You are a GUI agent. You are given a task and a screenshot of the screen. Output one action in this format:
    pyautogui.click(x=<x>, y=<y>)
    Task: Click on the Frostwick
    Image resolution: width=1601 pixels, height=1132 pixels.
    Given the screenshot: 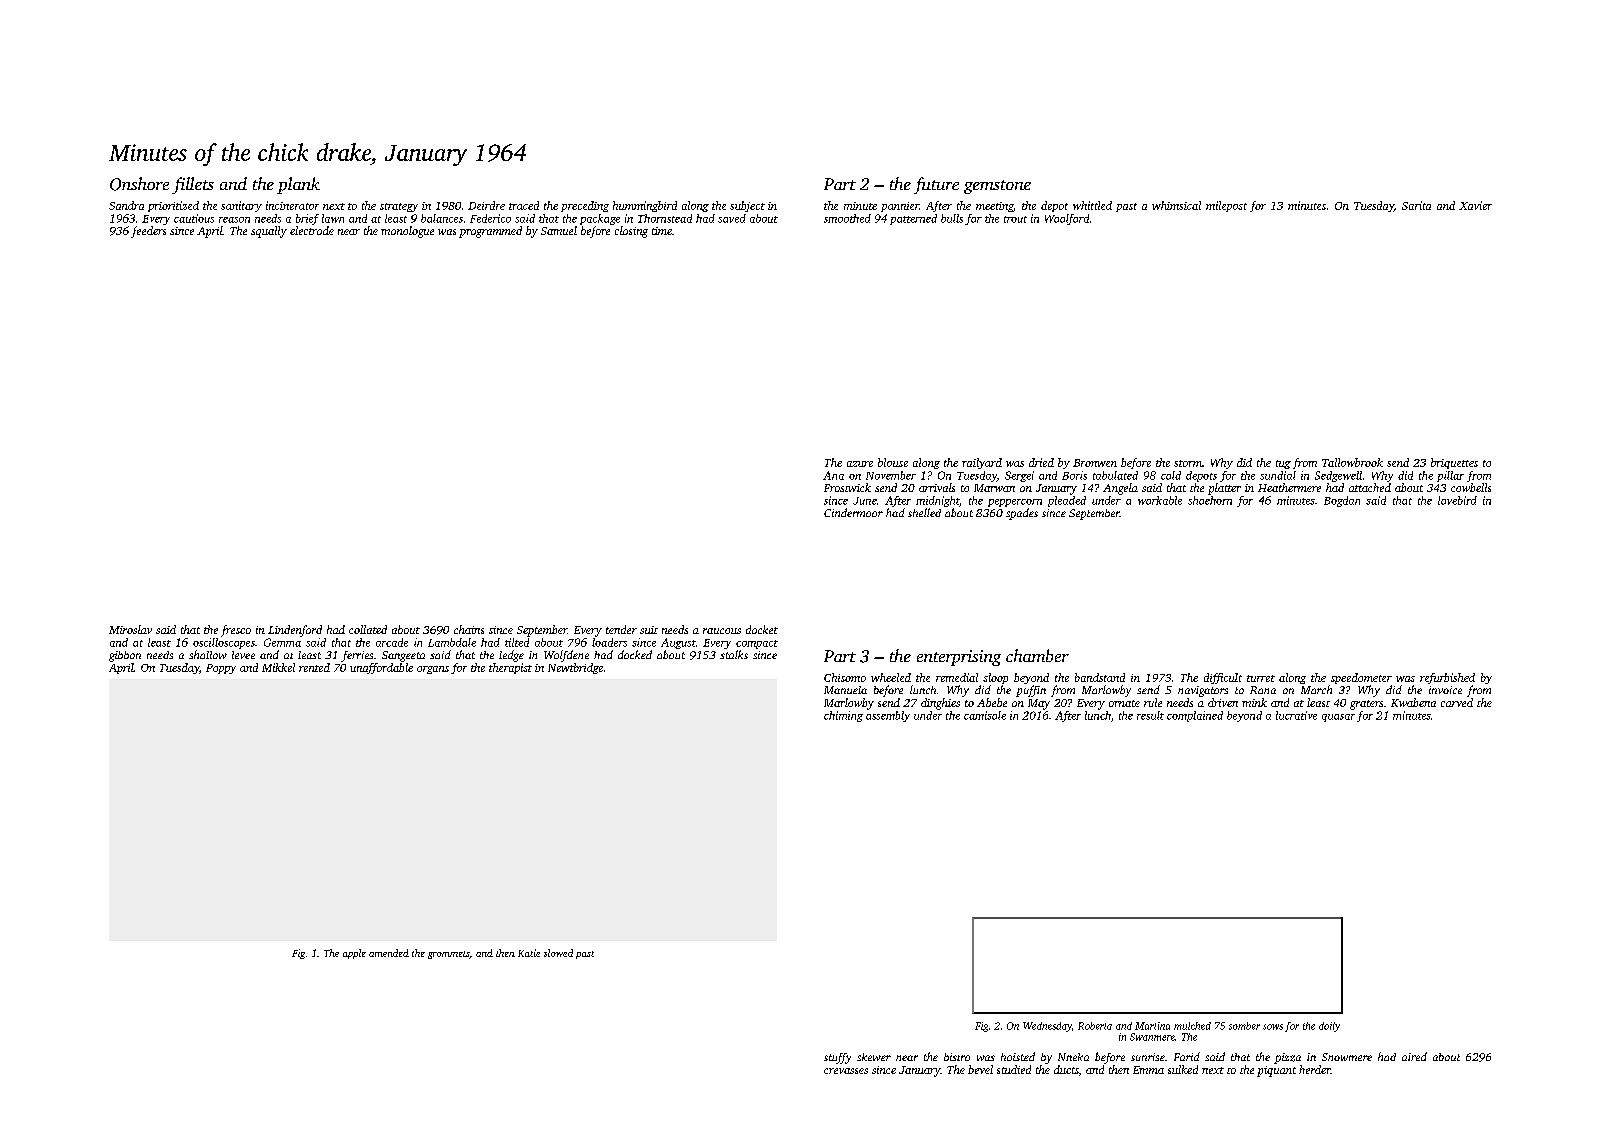 What is the action you would take?
    pyautogui.click(x=847, y=487)
